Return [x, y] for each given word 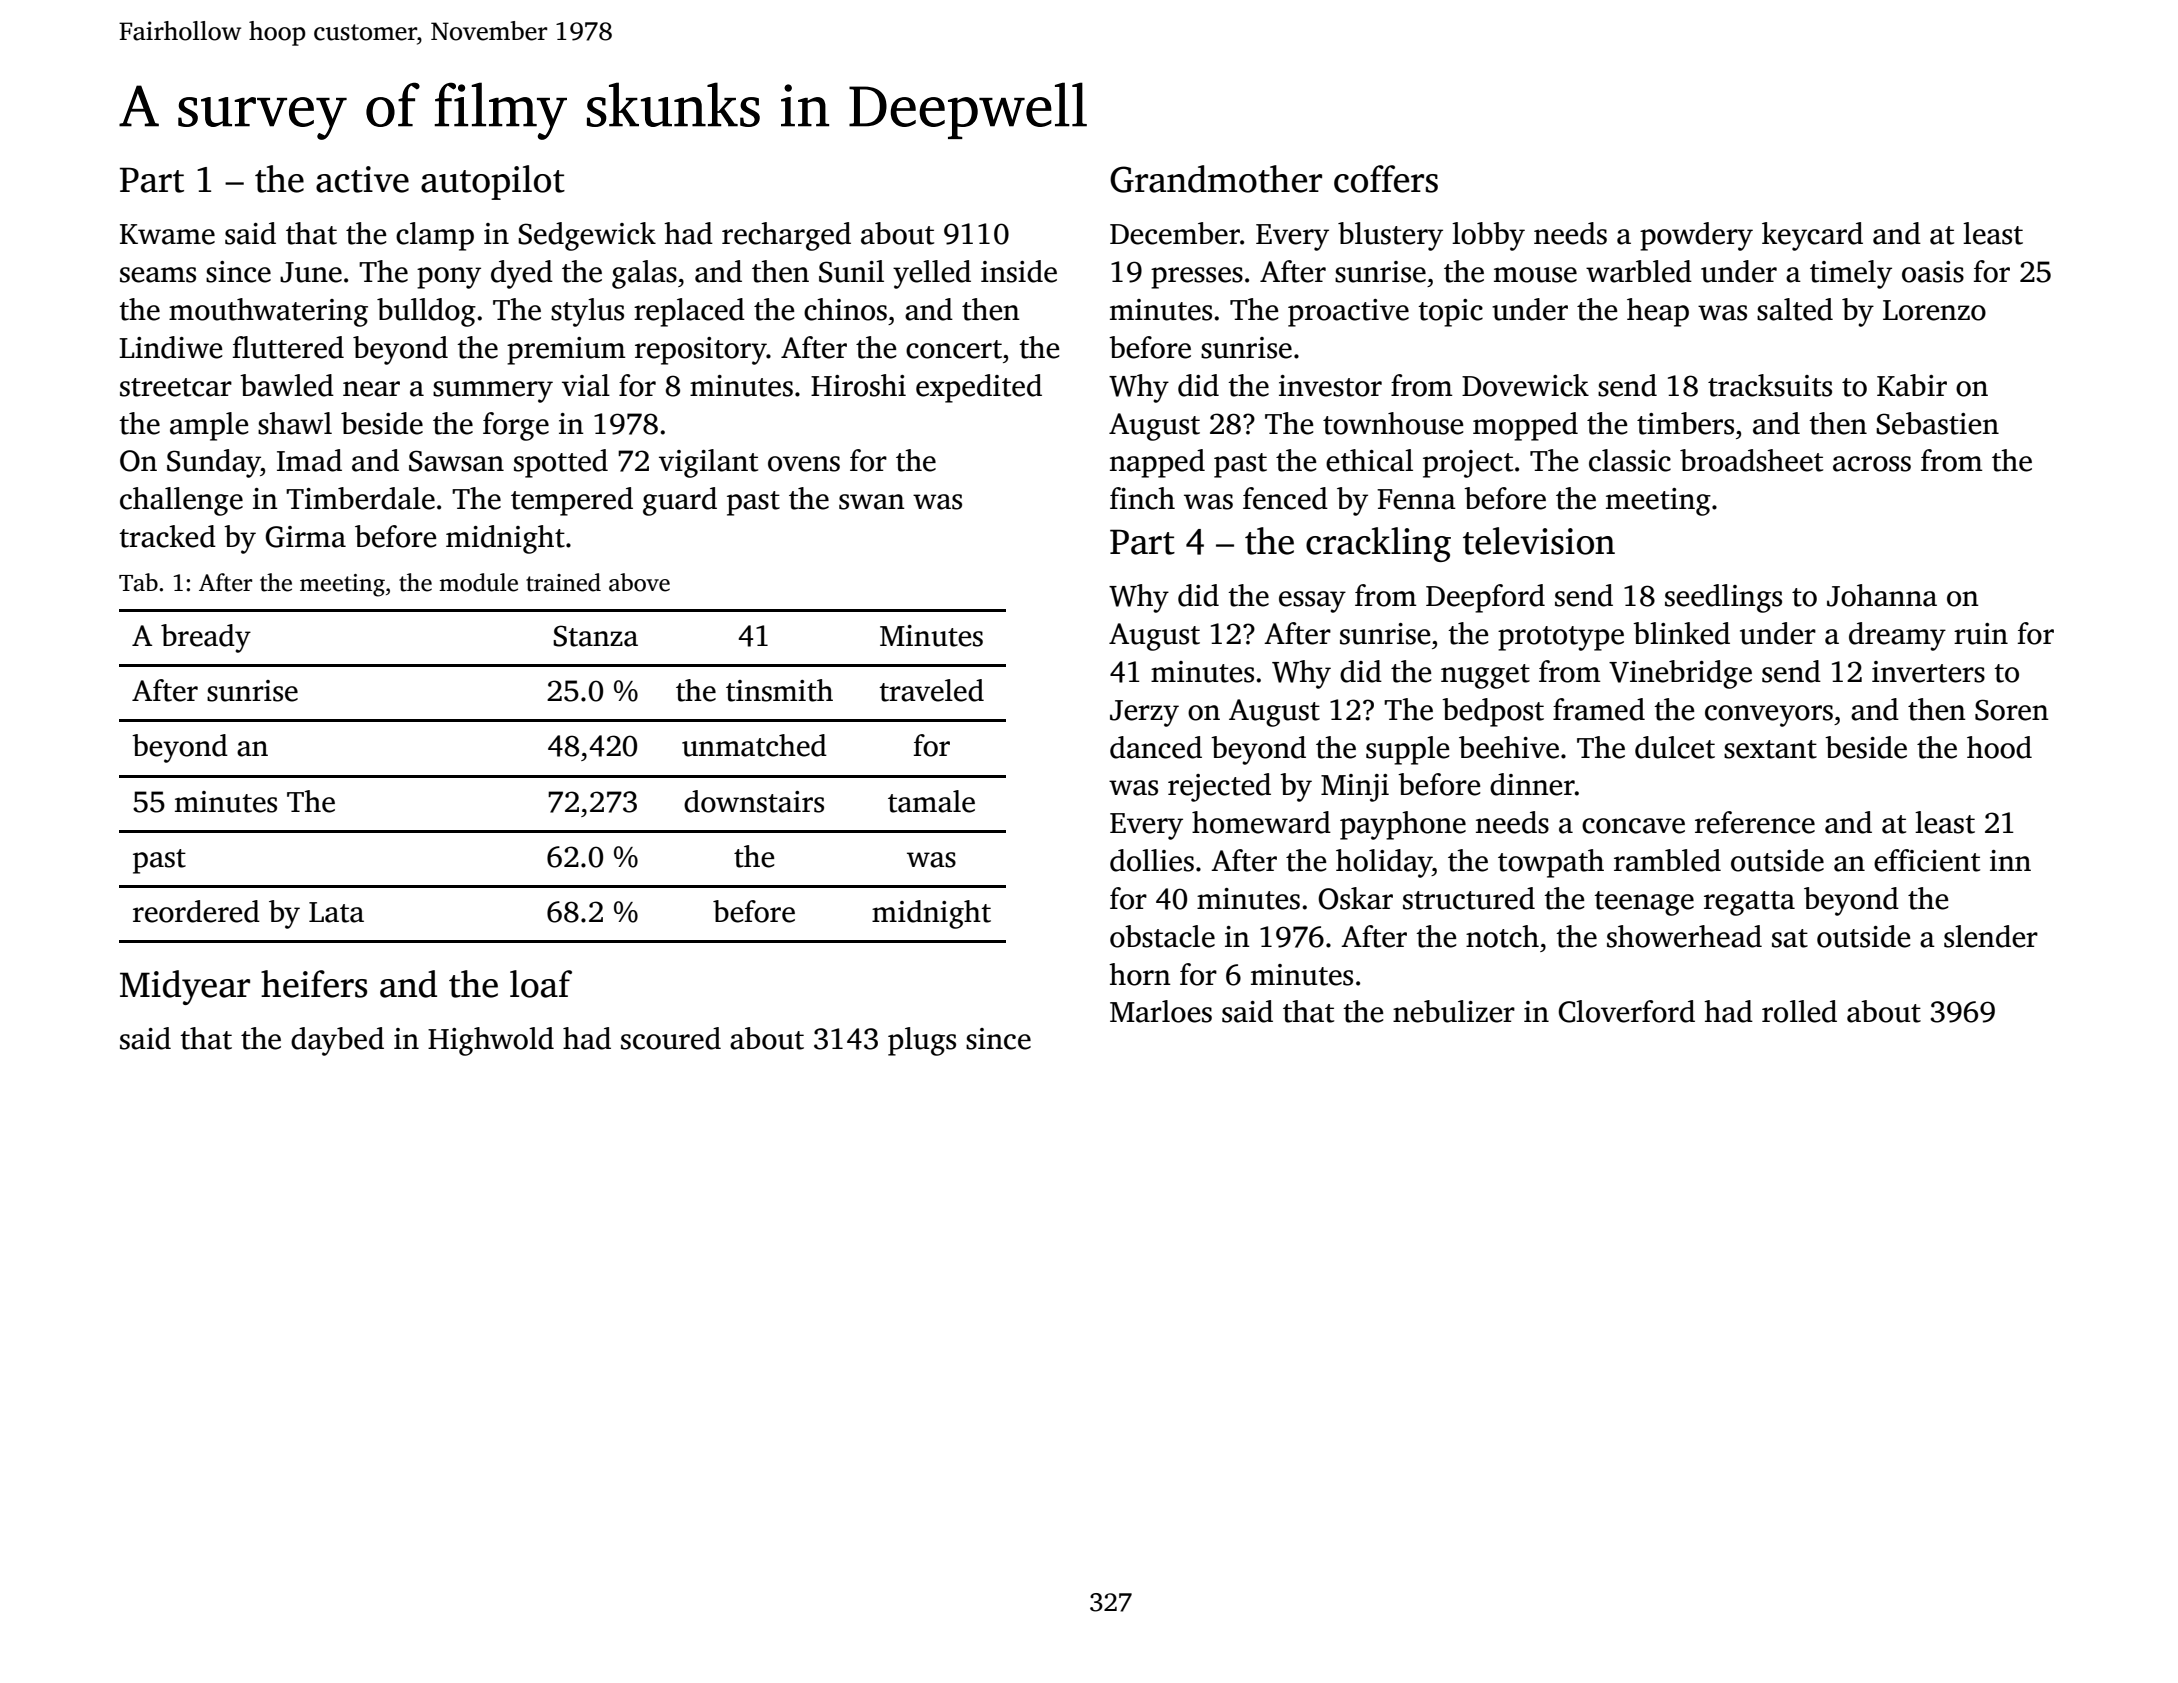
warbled [1639, 271]
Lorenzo [1934, 310]
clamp [435, 236]
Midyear [185, 987]
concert [954, 349]
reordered [196, 911]
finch [1142, 498]
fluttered [288, 347]
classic [1630, 460]
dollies [1152, 860]
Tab [138, 582]
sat [1790, 938]
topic [1450, 313]
